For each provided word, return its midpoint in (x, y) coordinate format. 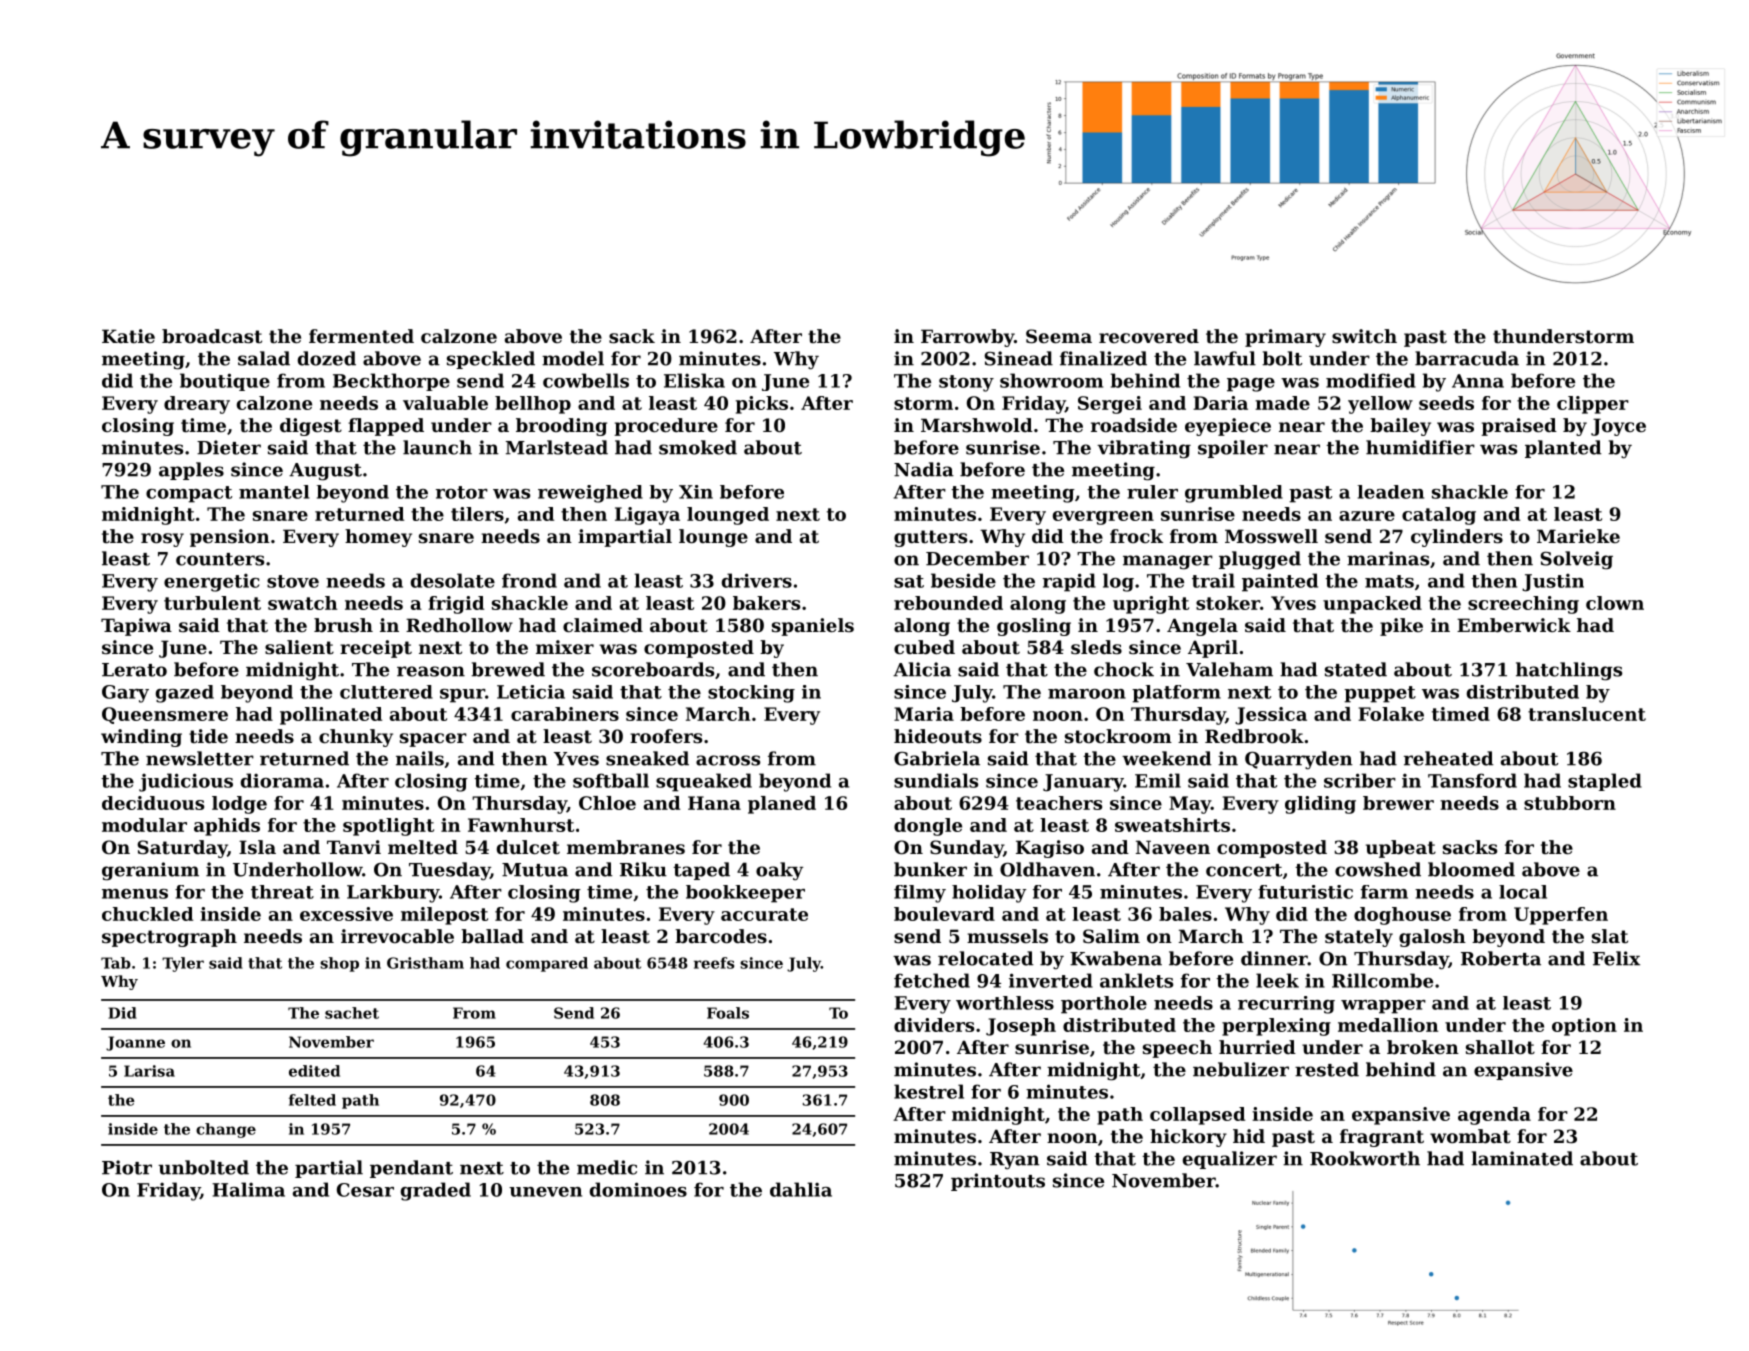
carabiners (565, 714)
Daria (1220, 403)
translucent (1587, 714)
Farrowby (967, 338)
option (1584, 1027)
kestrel (929, 1091)
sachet (352, 1013)
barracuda (1467, 358)
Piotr (127, 1167)
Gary (125, 694)
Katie (128, 336)
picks (762, 405)
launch (437, 447)
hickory (1188, 1138)
